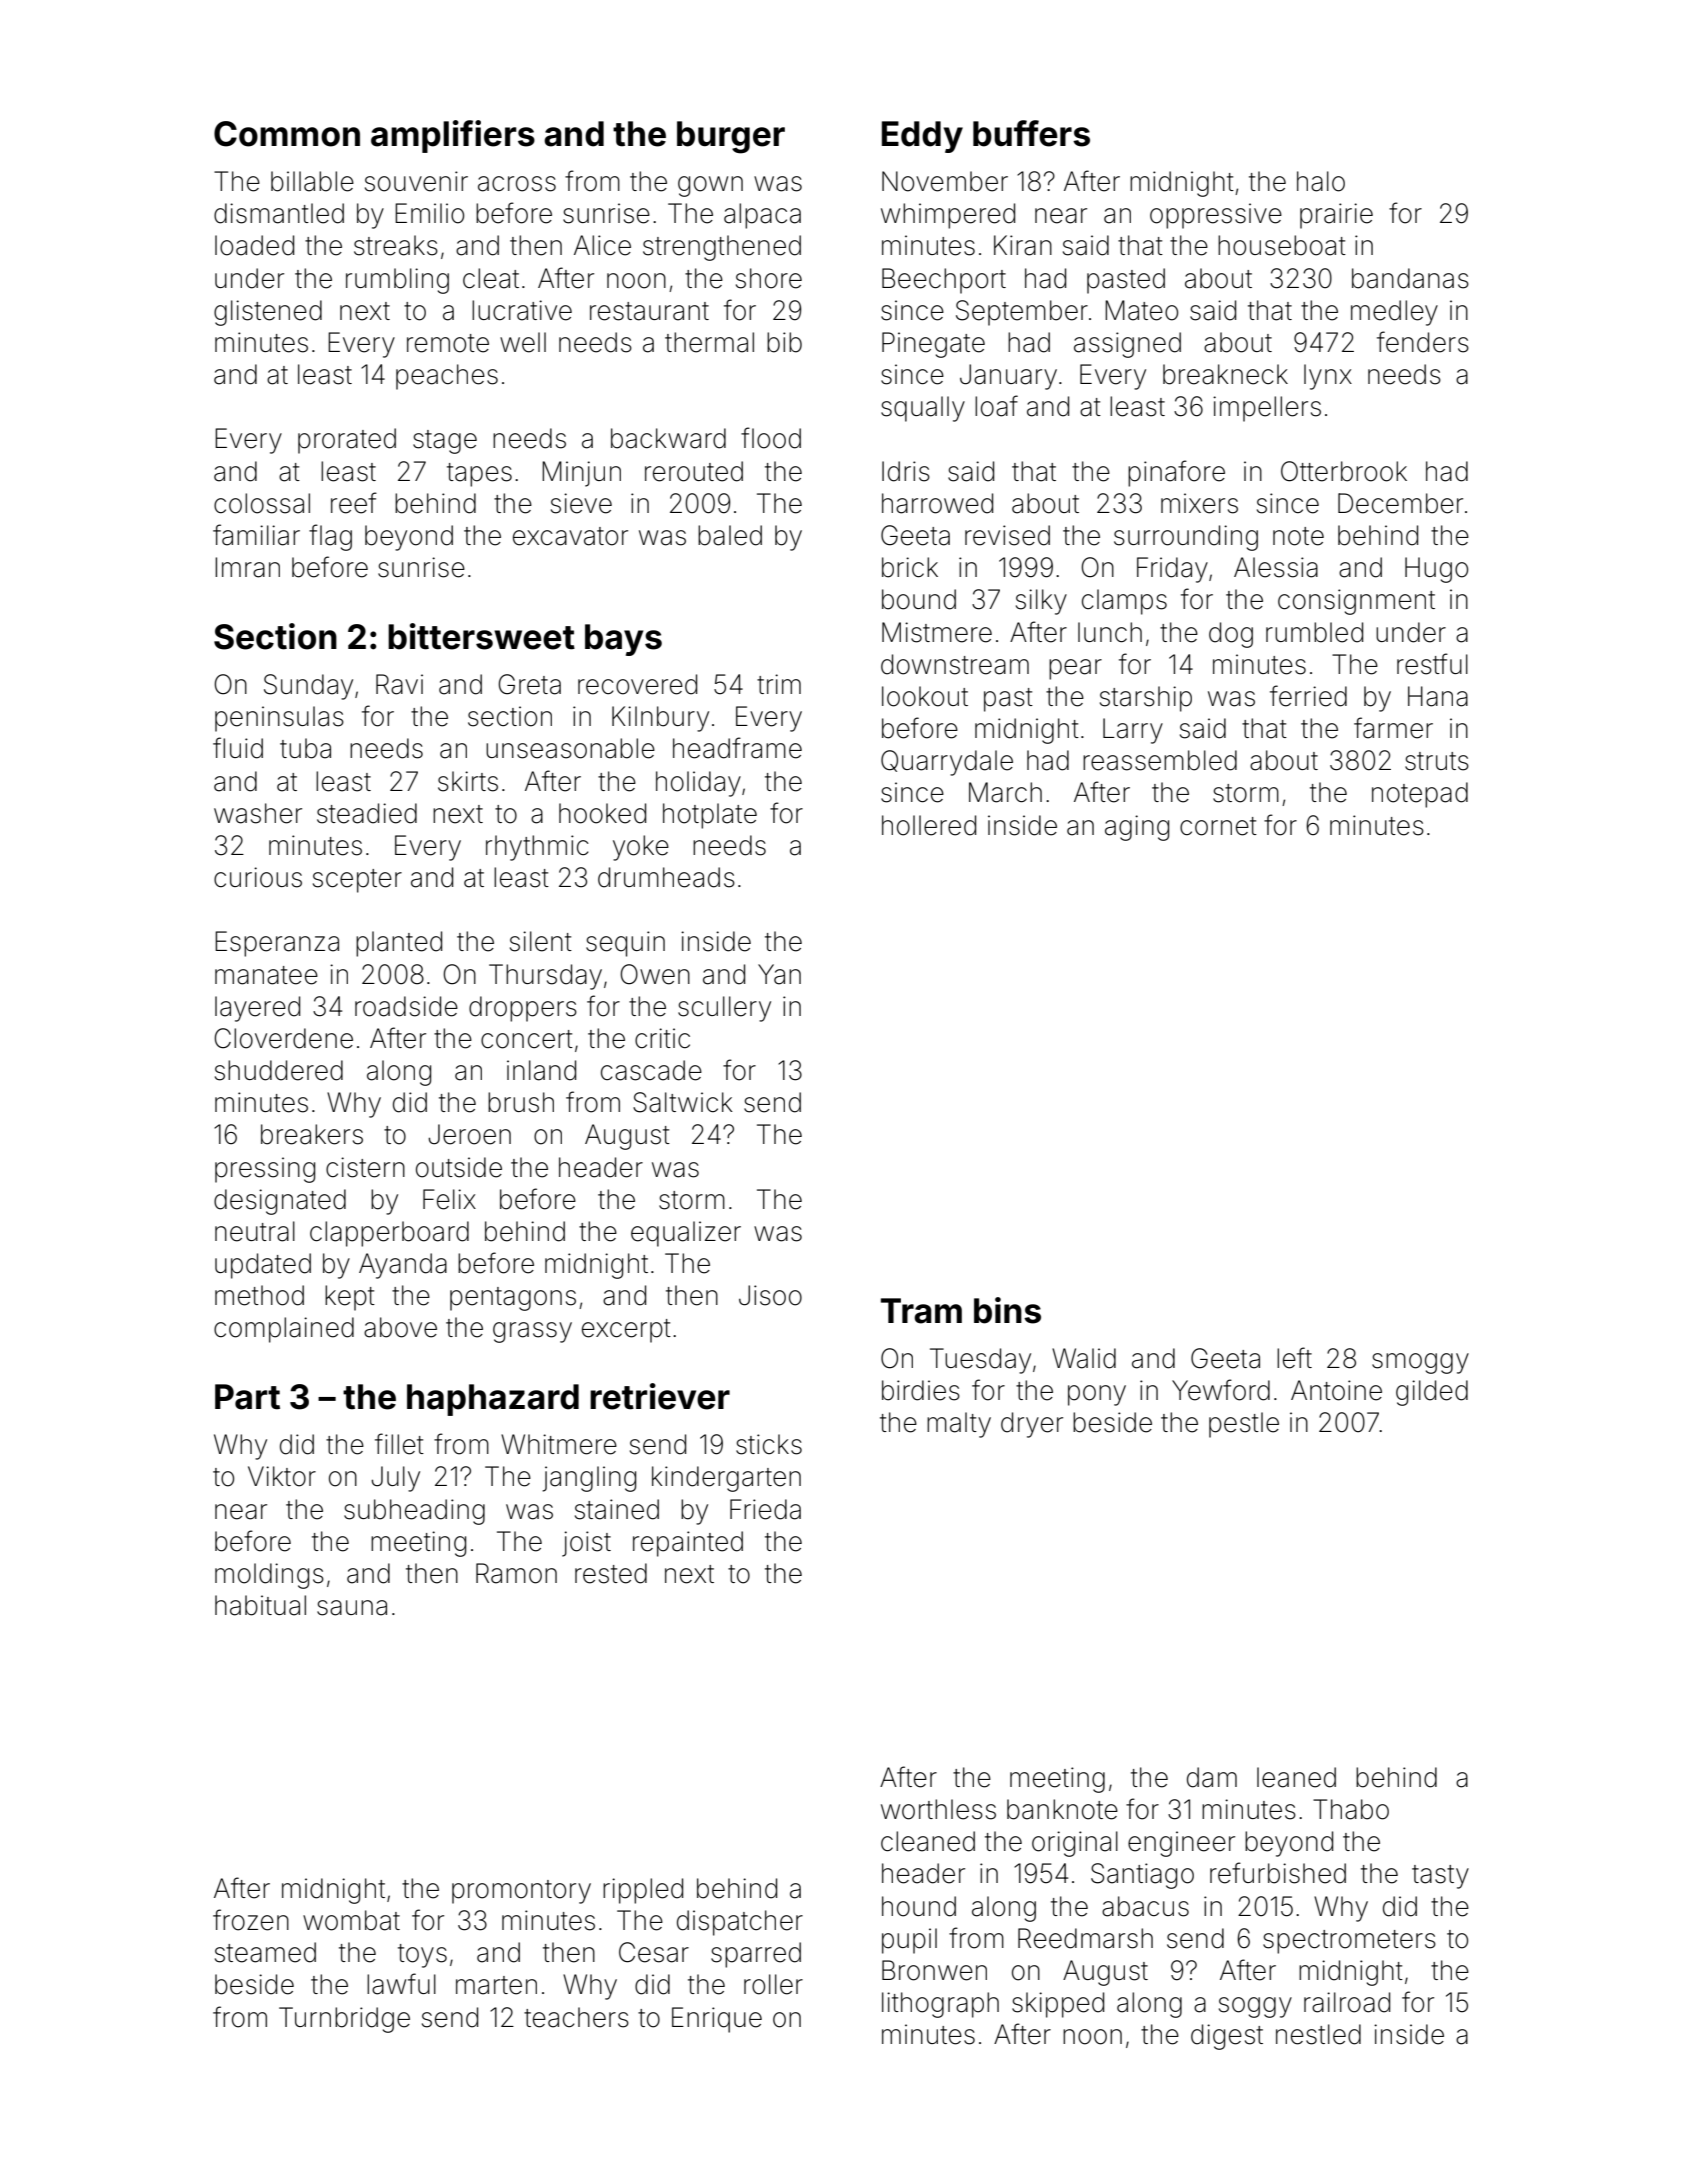 This screenshot has height=2178, width=1683. Describe the element at coordinates (1437, 761) in the screenshot. I see `struts` at that location.
